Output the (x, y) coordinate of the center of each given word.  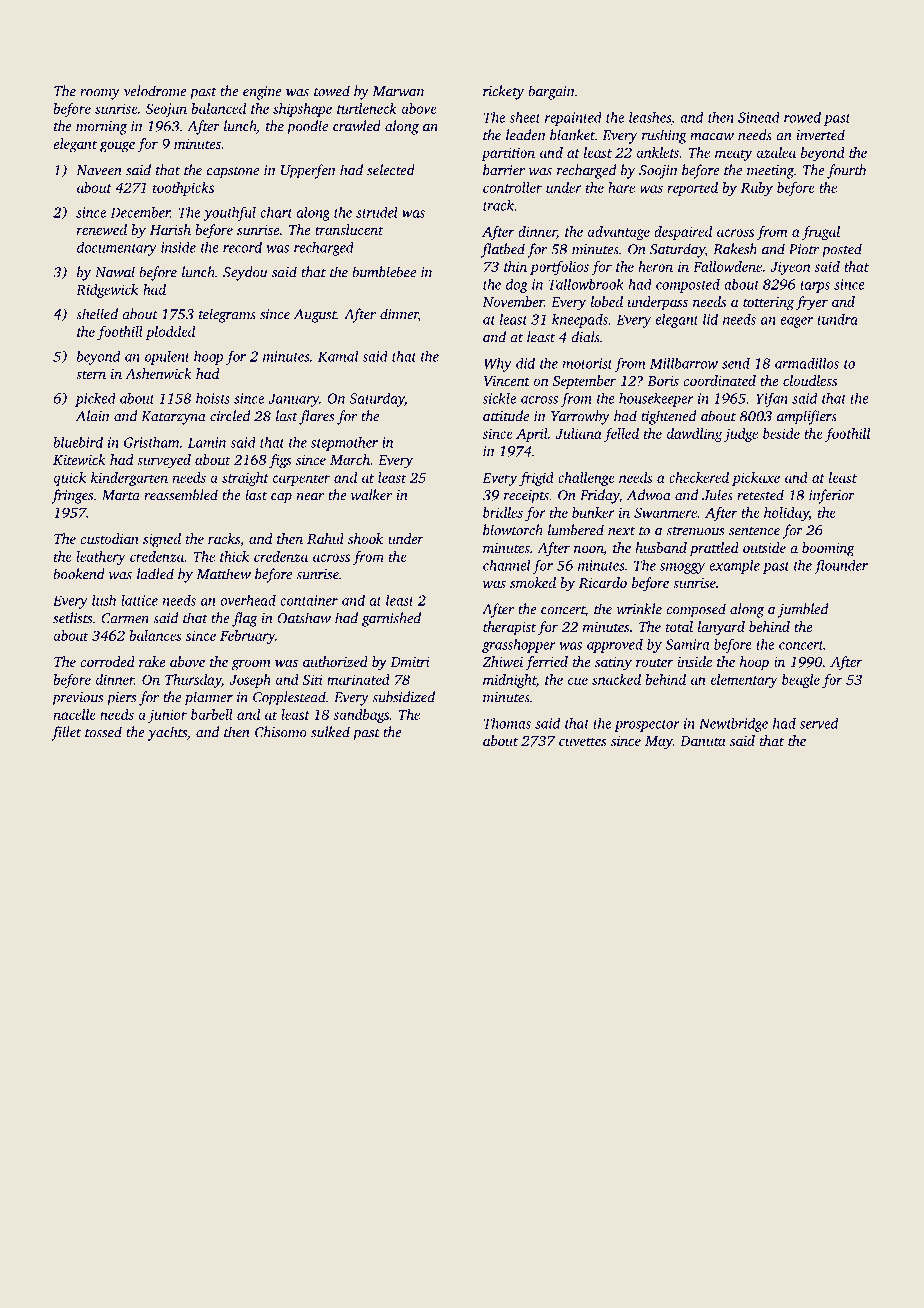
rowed (802, 117)
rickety (503, 92)
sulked (330, 732)
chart (276, 212)
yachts (167, 733)
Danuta (703, 741)
